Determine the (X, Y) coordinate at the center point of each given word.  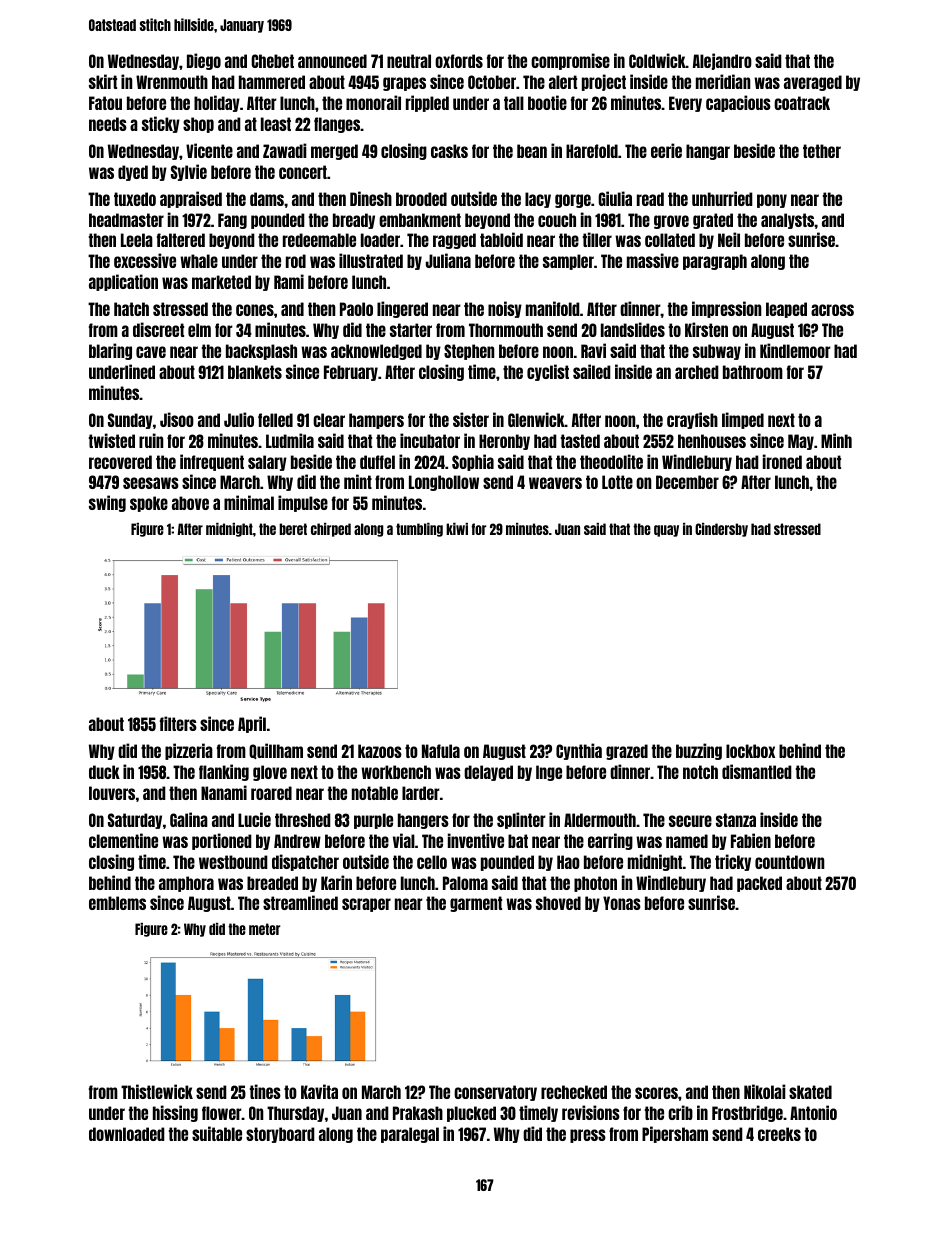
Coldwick (657, 60)
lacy (538, 200)
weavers (555, 483)
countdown (790, 862)
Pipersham (675, 1134)
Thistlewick (157, 1091)
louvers (112, 793)
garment (476, 904)
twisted (112, 440)
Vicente (209, 150)
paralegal (410, 1135)
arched (697, 372)
